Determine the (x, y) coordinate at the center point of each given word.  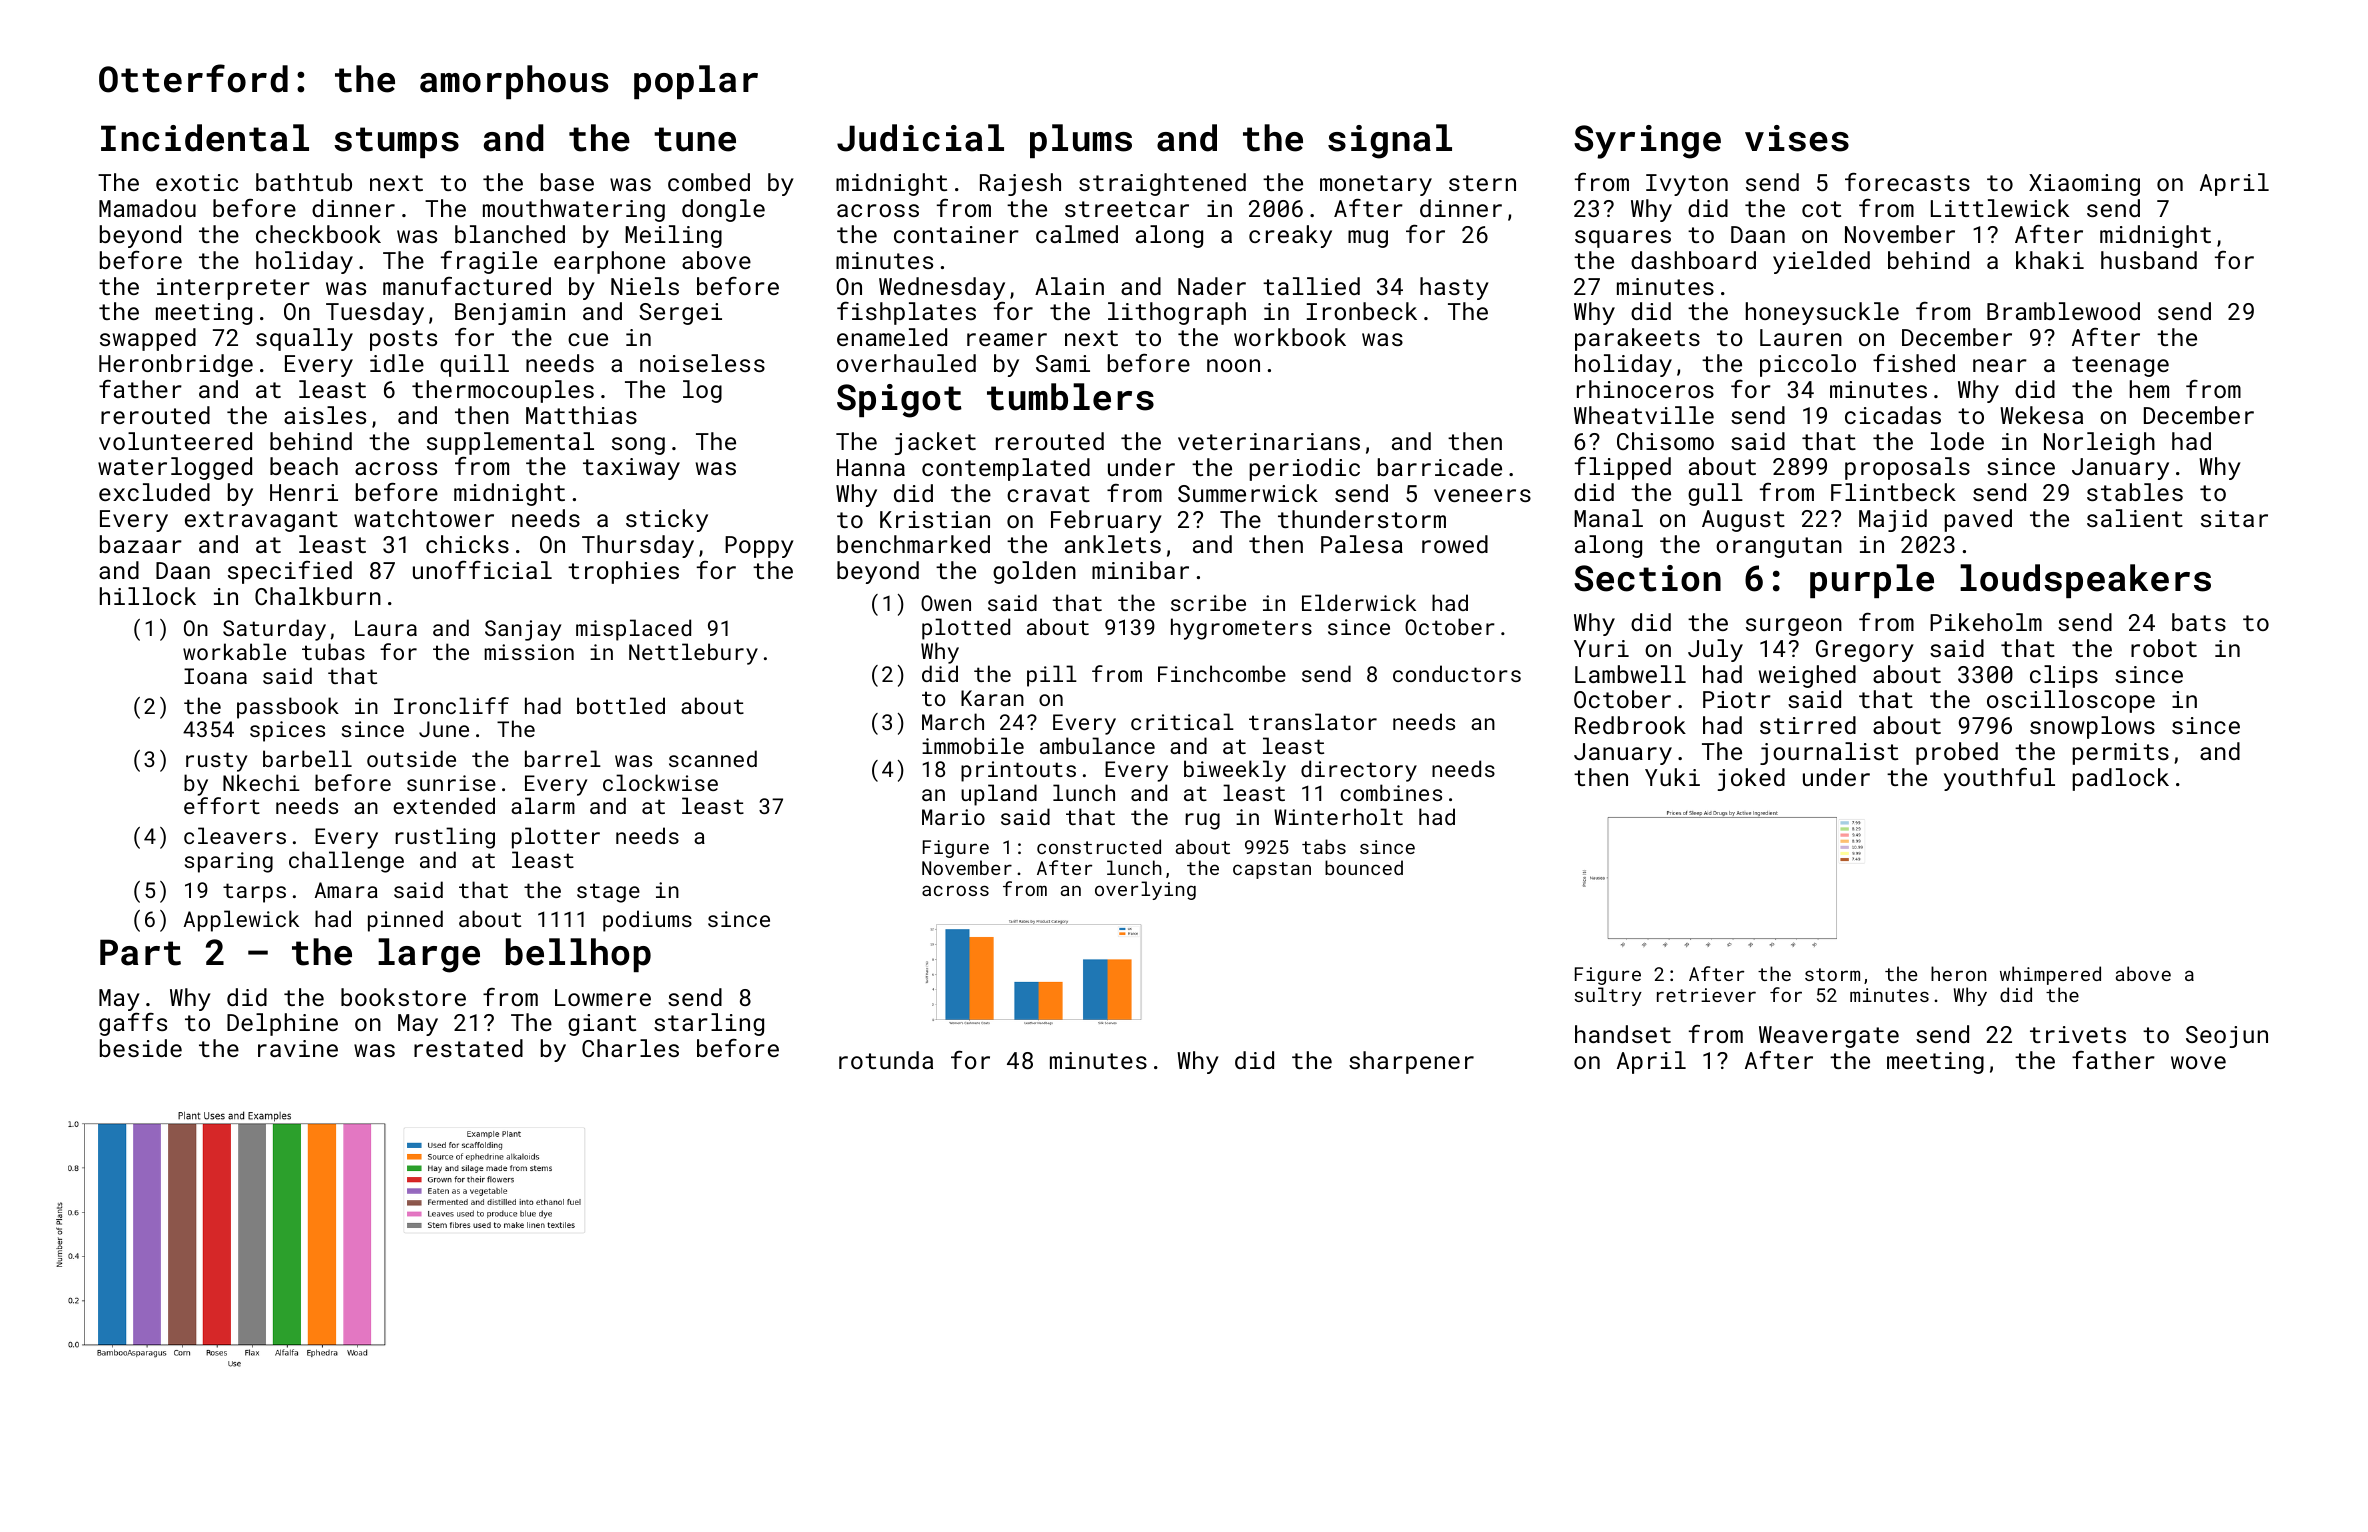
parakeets (1637, 339)
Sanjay (523, 630)
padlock (2121, 779)
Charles (630, 1048)
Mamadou (147, 208)
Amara (346, 890)
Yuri (1601, 648)
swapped (148, 339)
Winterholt (1338, 816)
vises (1797, 138)
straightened (1162, 184)
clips (2064, 676)
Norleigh (2099, 443)
